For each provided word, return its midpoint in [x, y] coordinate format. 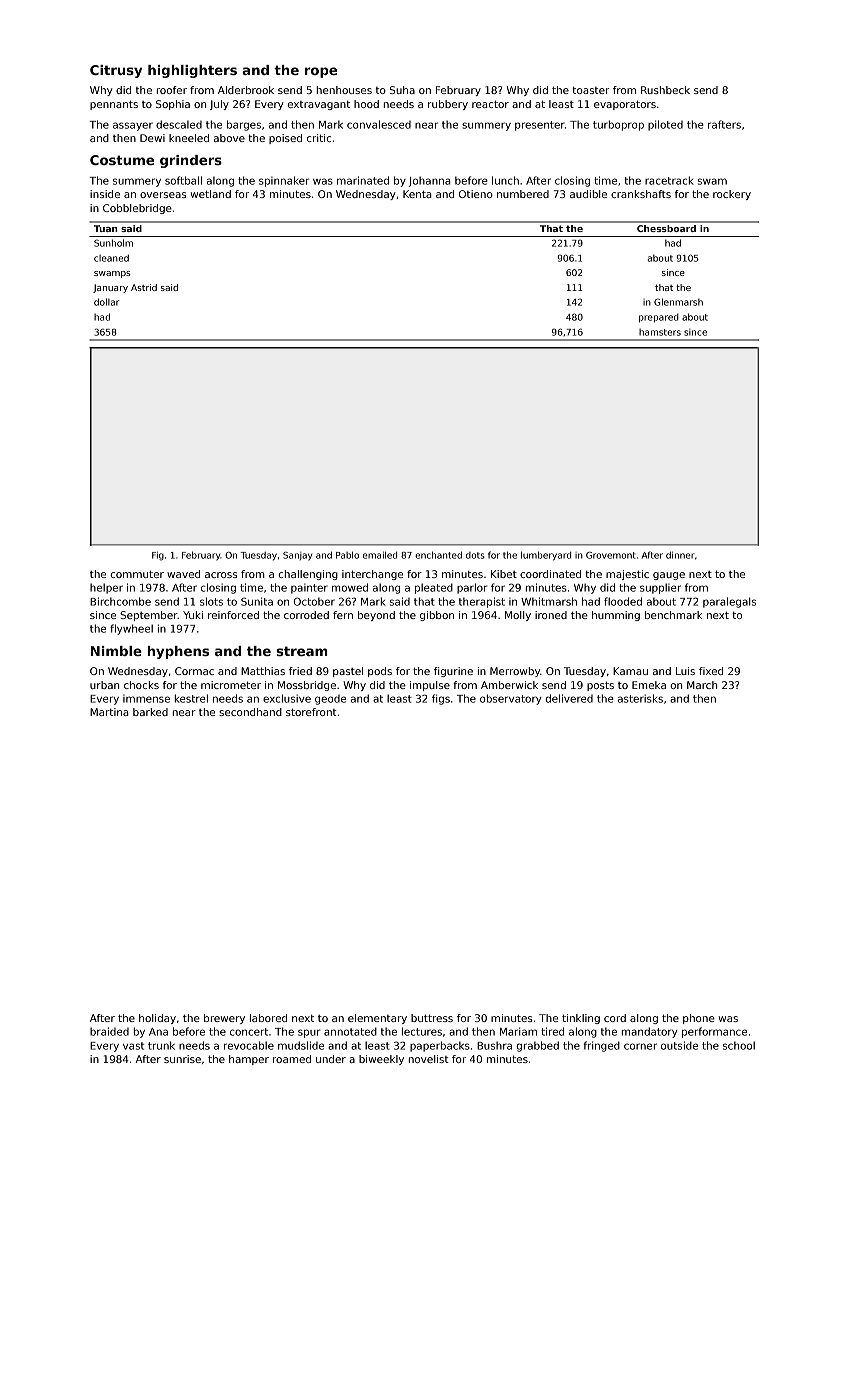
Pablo [347, 555]
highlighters [192, 71]
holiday [157, 1019]
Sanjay [297, 556]
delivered [569, 698]
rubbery [448, 105]
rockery [732, 195]
